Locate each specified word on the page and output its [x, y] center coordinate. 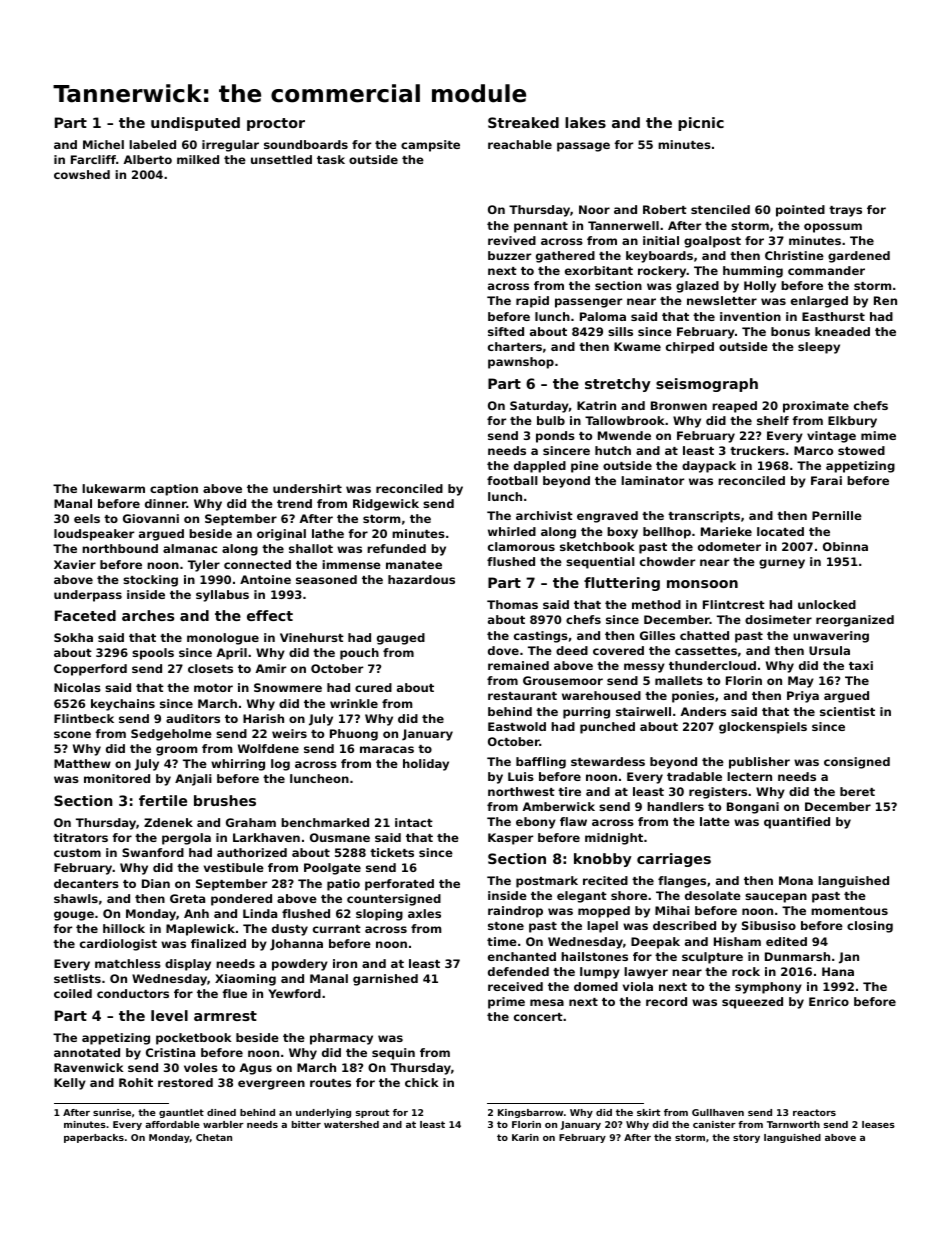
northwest [521, 791]
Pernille [837, 515]
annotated [87, 1052]
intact [414, 822]
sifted [506, 331]
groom [176, 751]
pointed [800, 211]
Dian [156, 883]
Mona [796, 880]
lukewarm [113, 488]
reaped [734, 407]
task [331, 159]
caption [174, 490]
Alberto [147, 159]
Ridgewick [386, 505]
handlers [675, 806]
